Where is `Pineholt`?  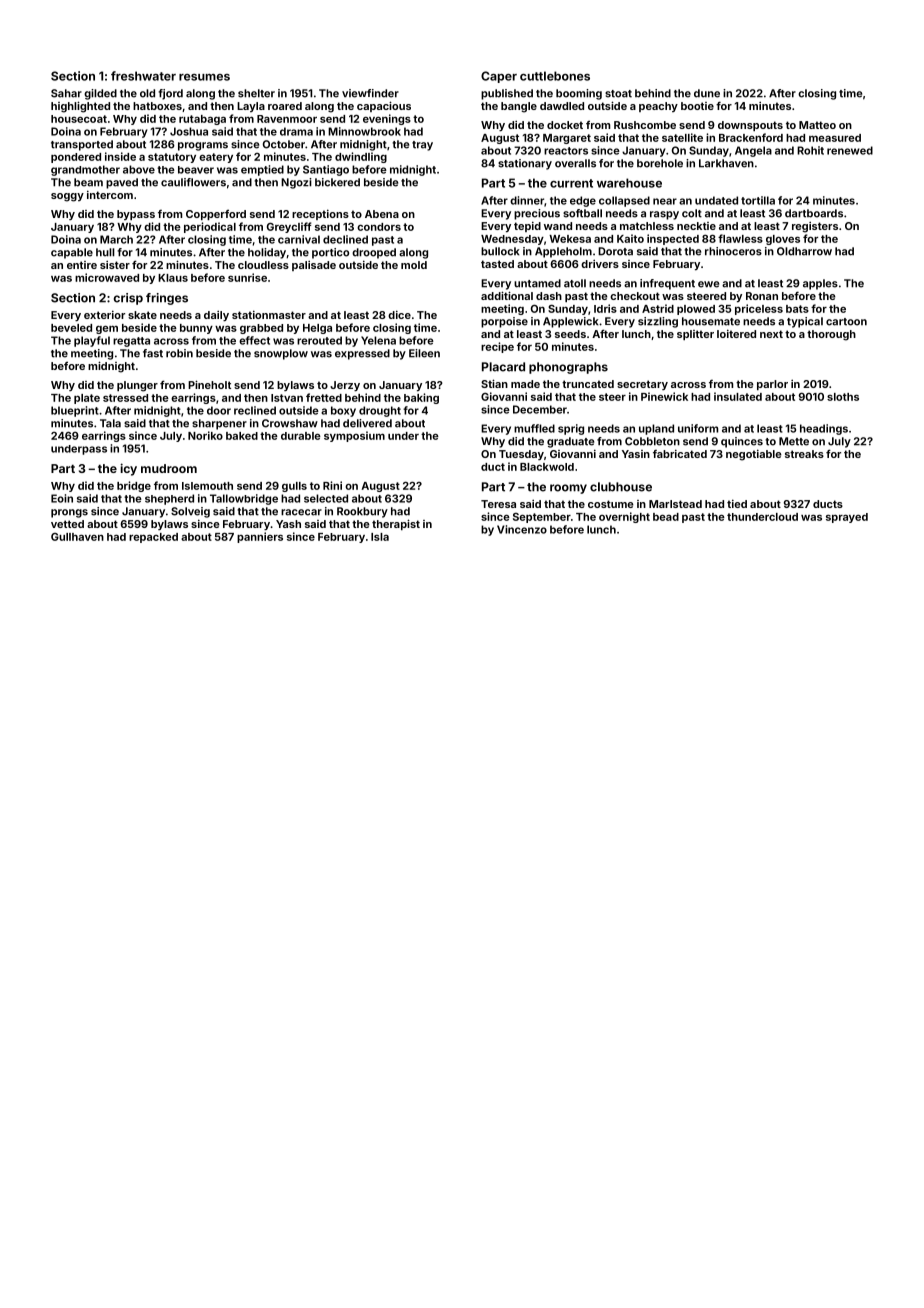 Pineholt is located at coordinates (209, 384).
